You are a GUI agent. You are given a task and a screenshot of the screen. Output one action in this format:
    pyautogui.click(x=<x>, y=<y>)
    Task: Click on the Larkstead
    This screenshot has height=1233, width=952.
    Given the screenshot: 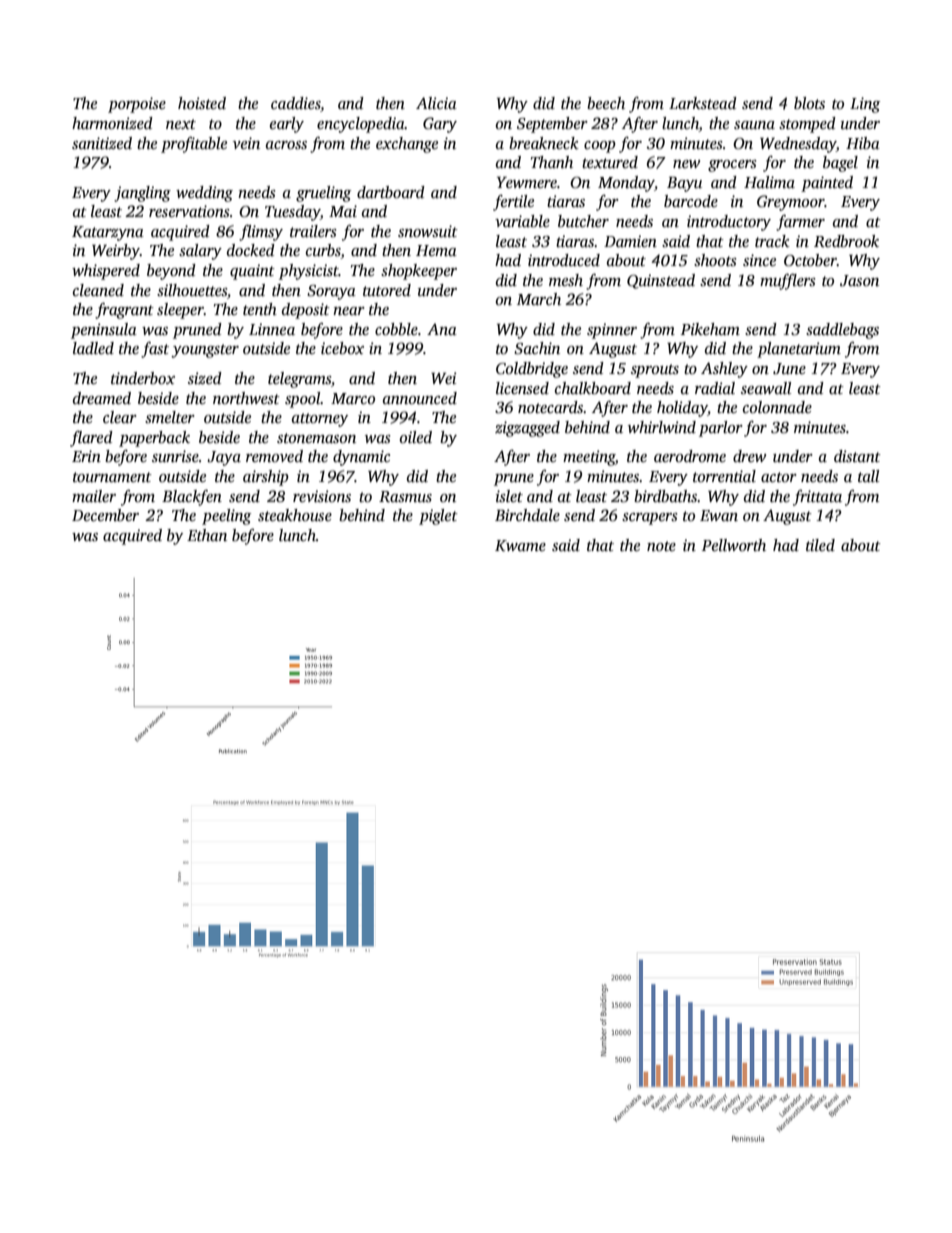 What is the action you would take?
    pyautogui.click(x=703, y=103)
